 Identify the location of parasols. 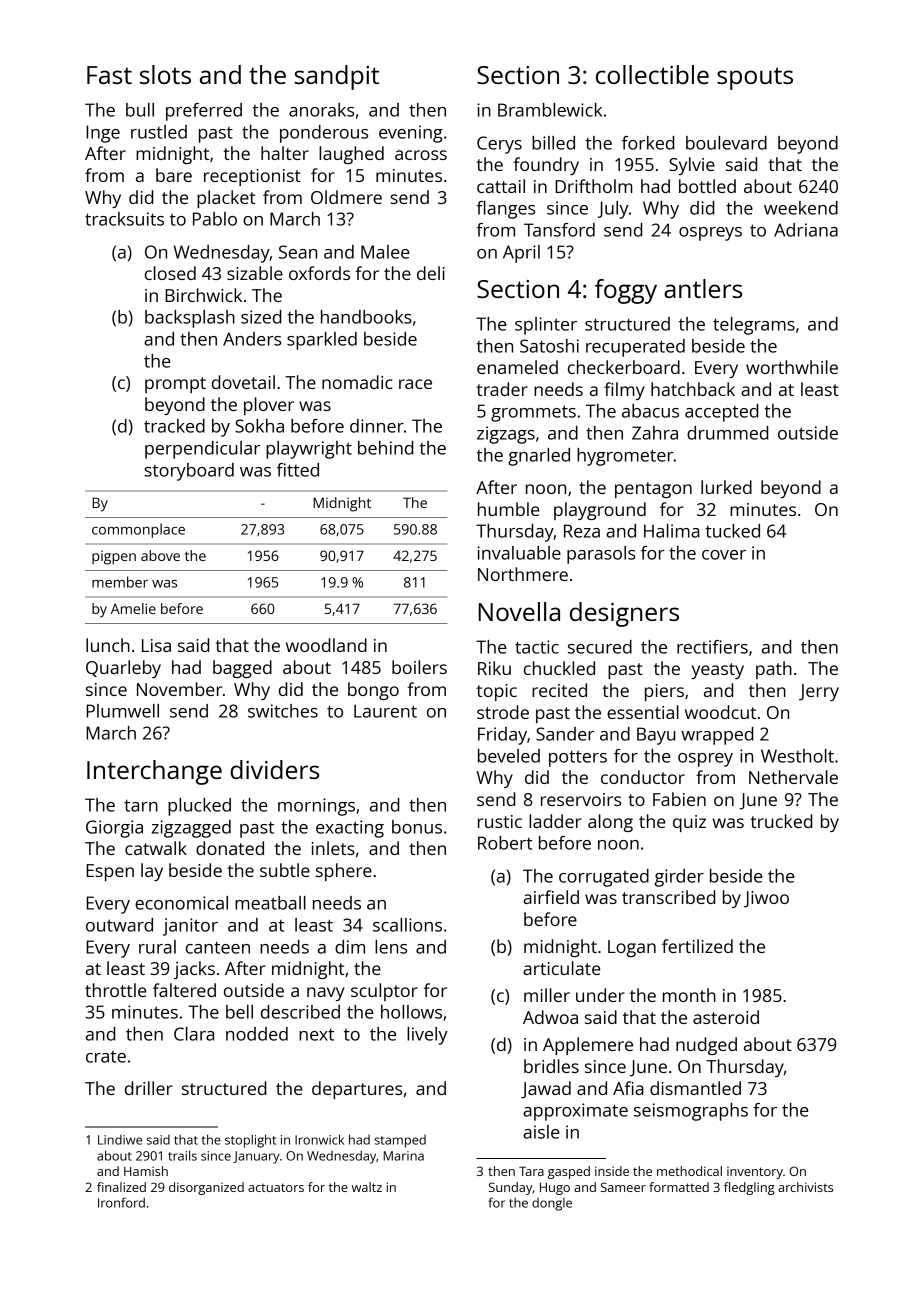
(601, 555).
